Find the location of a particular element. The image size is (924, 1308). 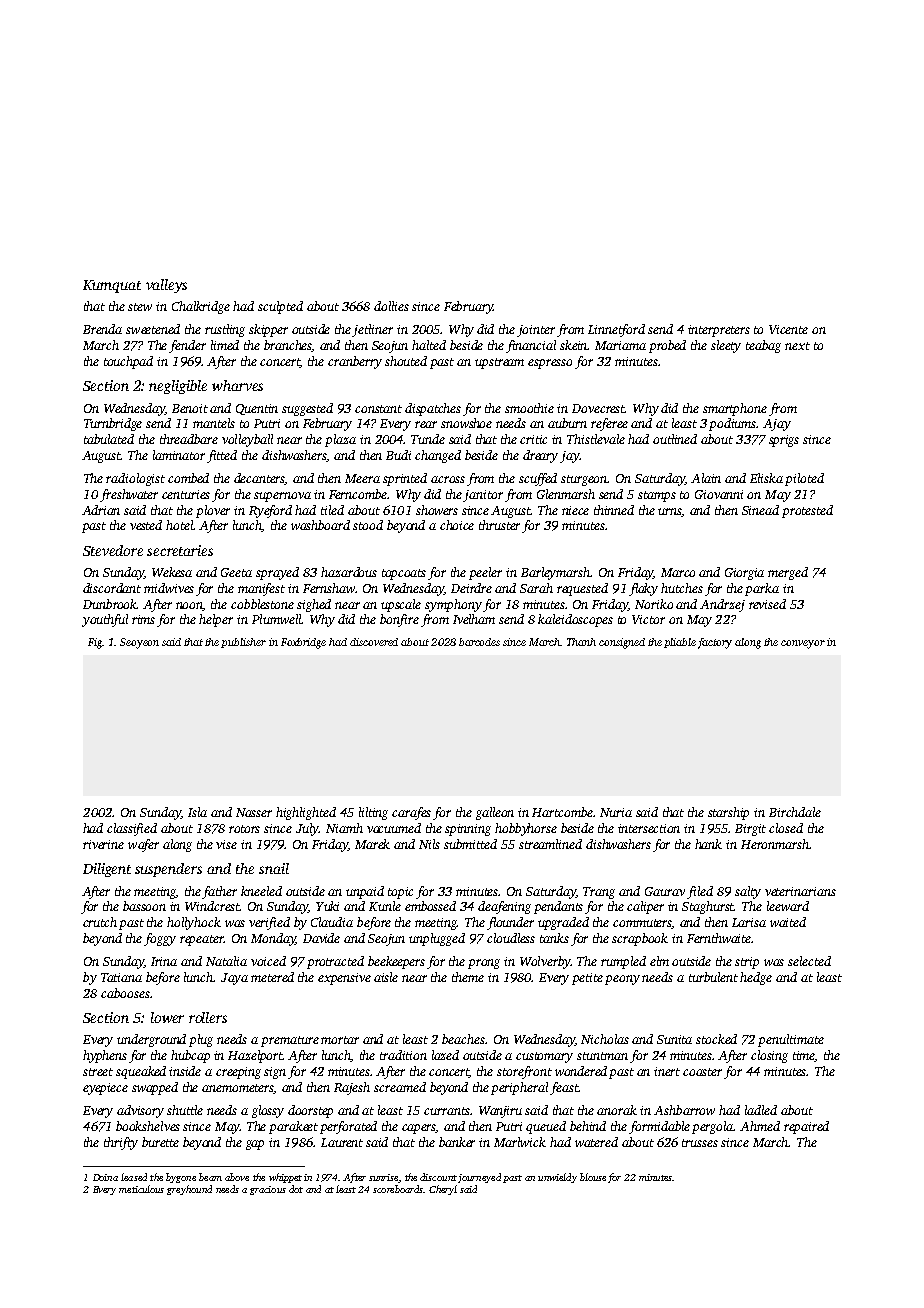

interpreters is located at coordinates (719, 331).
